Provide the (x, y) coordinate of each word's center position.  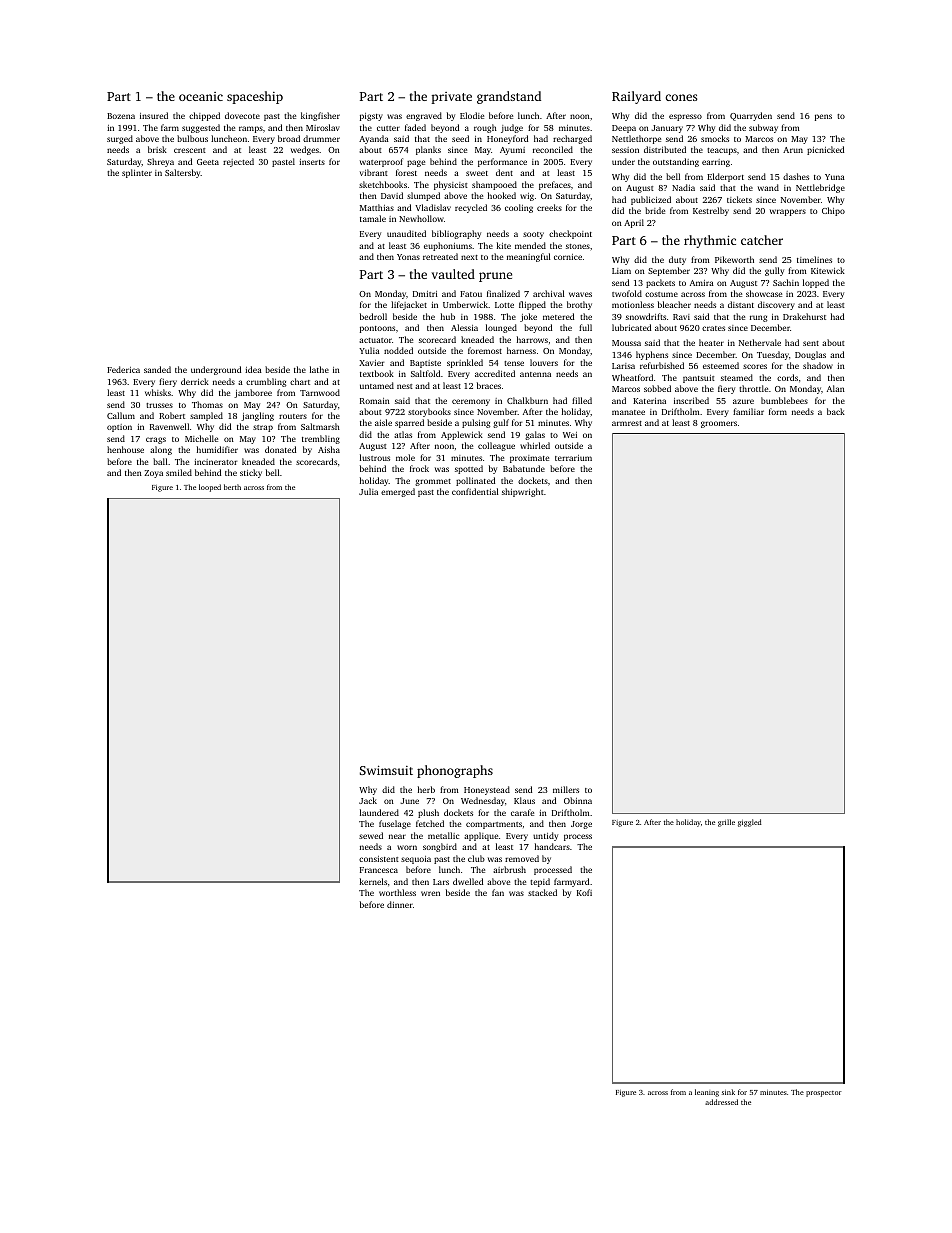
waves (580, 294)
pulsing (476, 423)
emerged (398, 492)
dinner (400, 904)
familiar (748, 411)
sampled (206, 416)
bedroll (373, 316)
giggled (750, 823)
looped (210, 488)
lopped (816, 283)
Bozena (121, 116)
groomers (719, 424)
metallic (443, 835)
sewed (371, 835)
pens (823, 117)
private (451, 98)
